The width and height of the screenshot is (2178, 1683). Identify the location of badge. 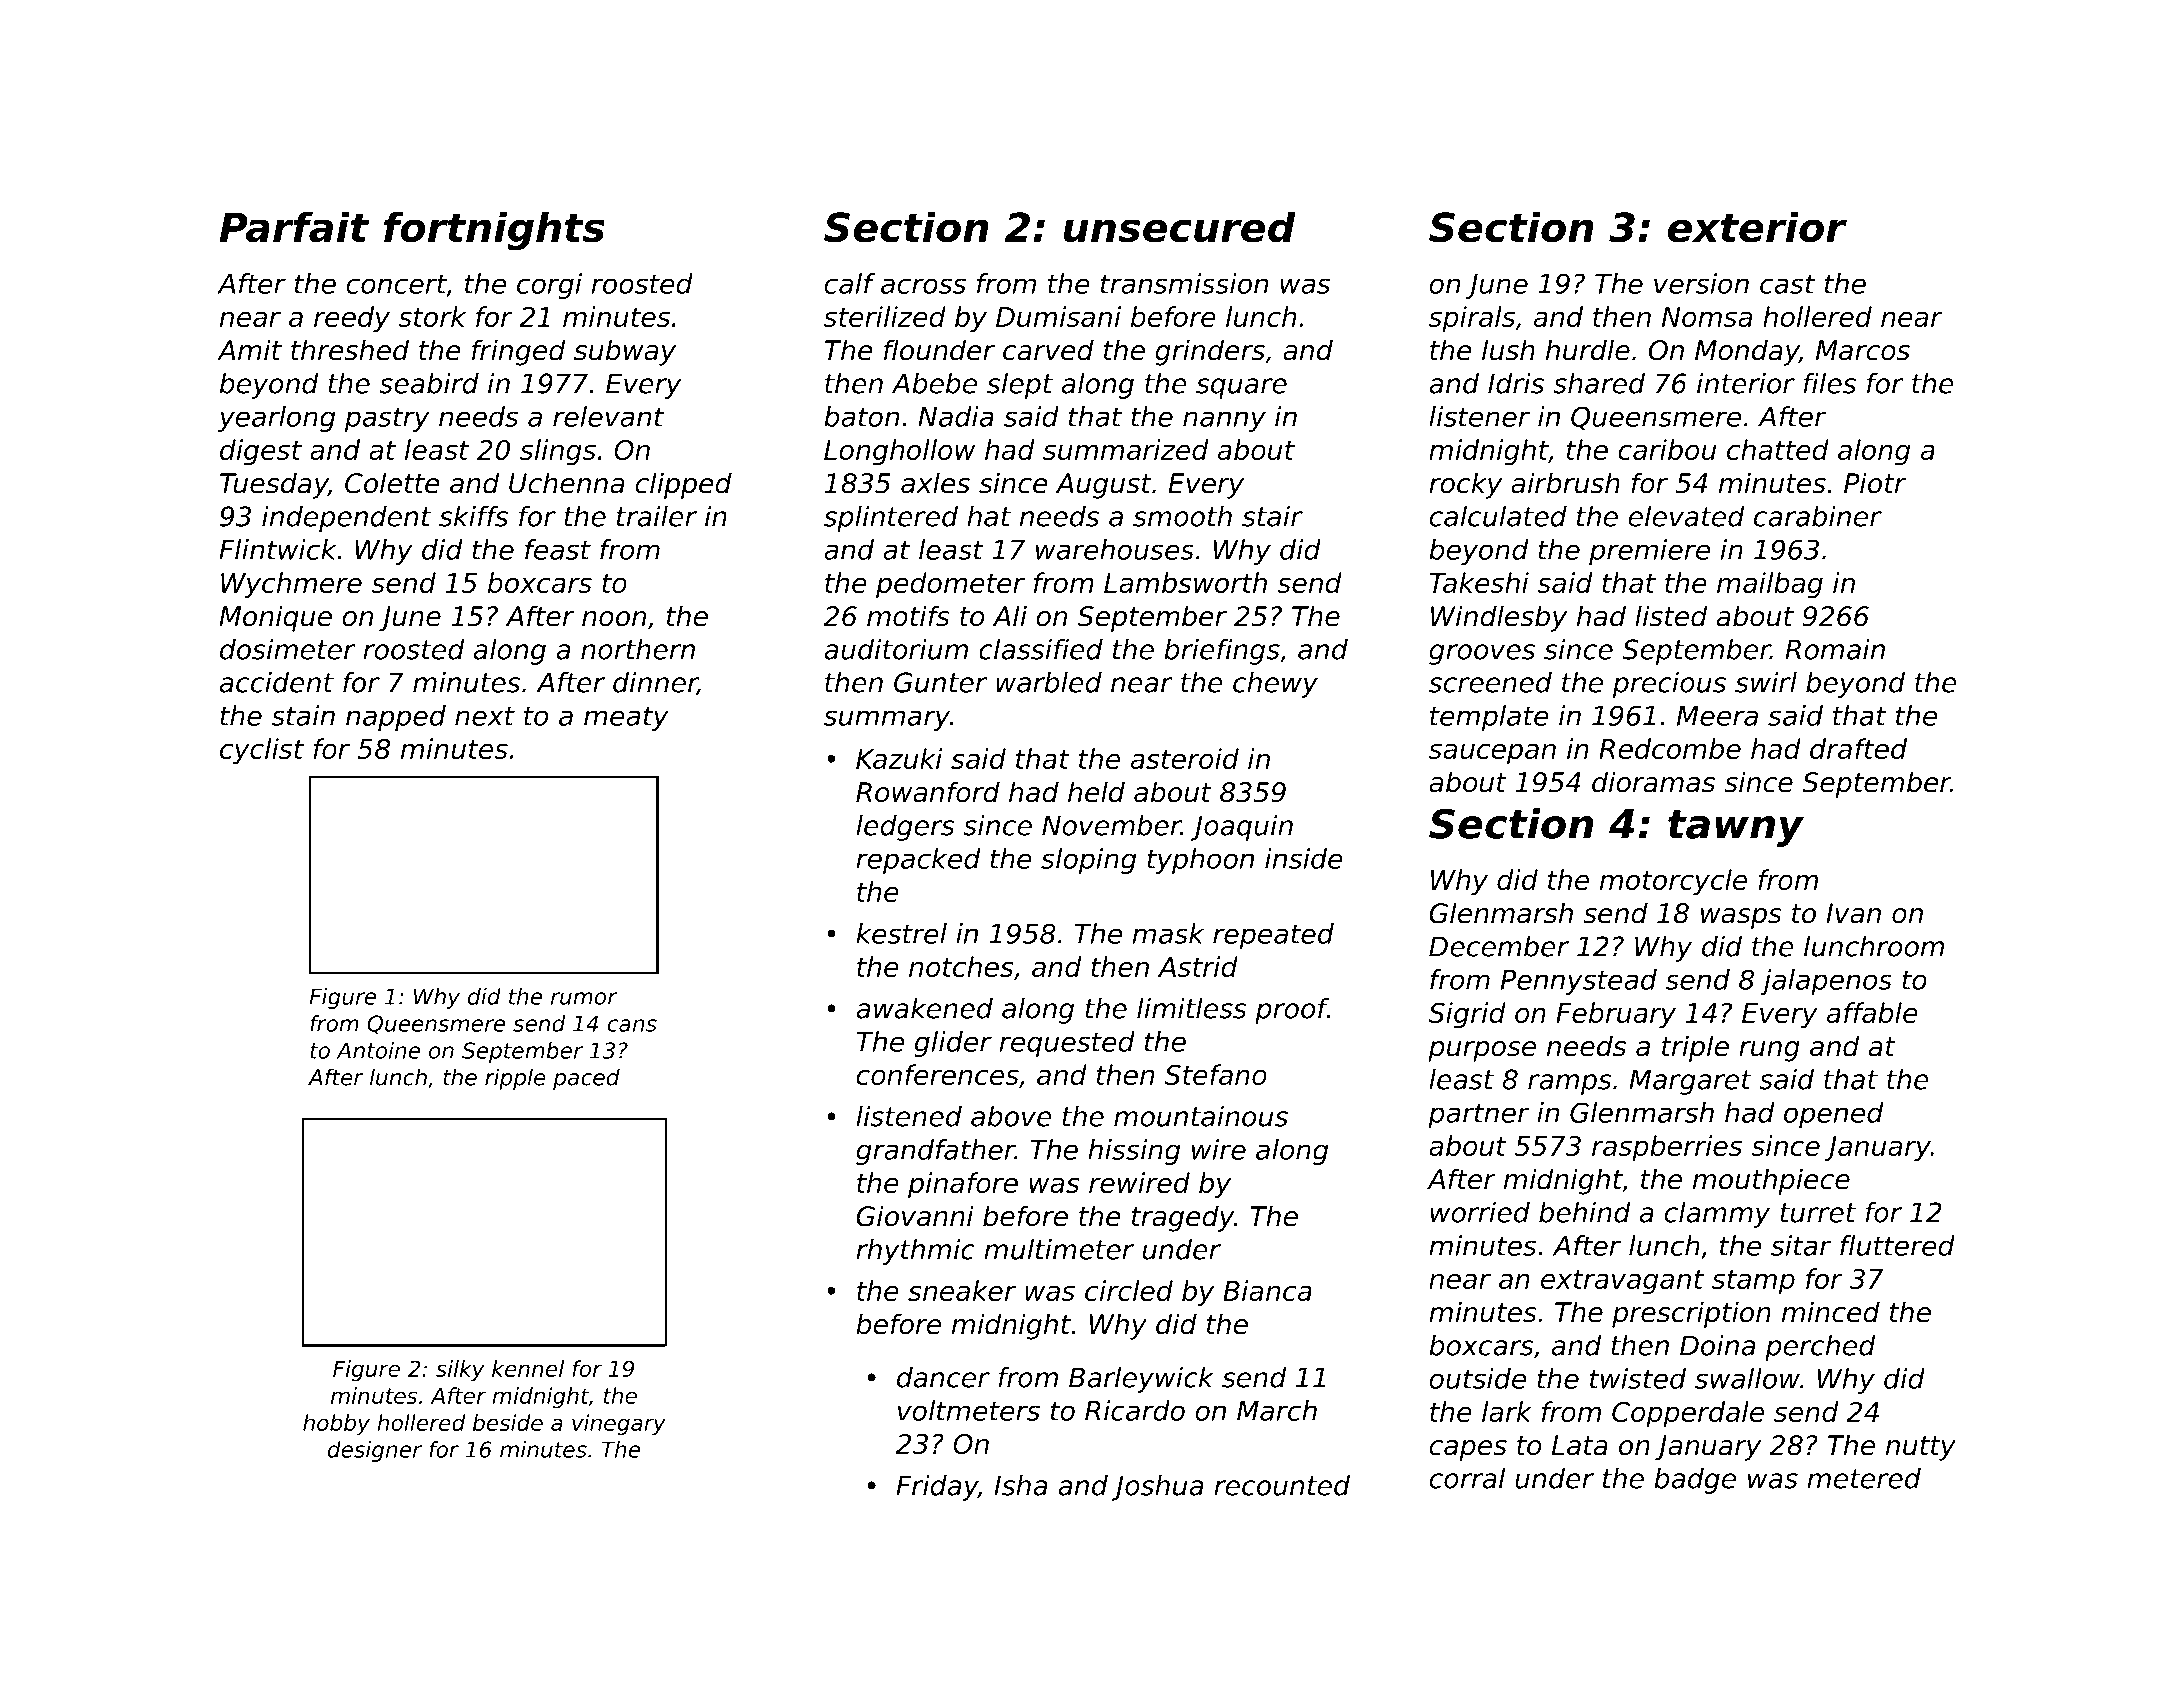
(1695, 1481).
